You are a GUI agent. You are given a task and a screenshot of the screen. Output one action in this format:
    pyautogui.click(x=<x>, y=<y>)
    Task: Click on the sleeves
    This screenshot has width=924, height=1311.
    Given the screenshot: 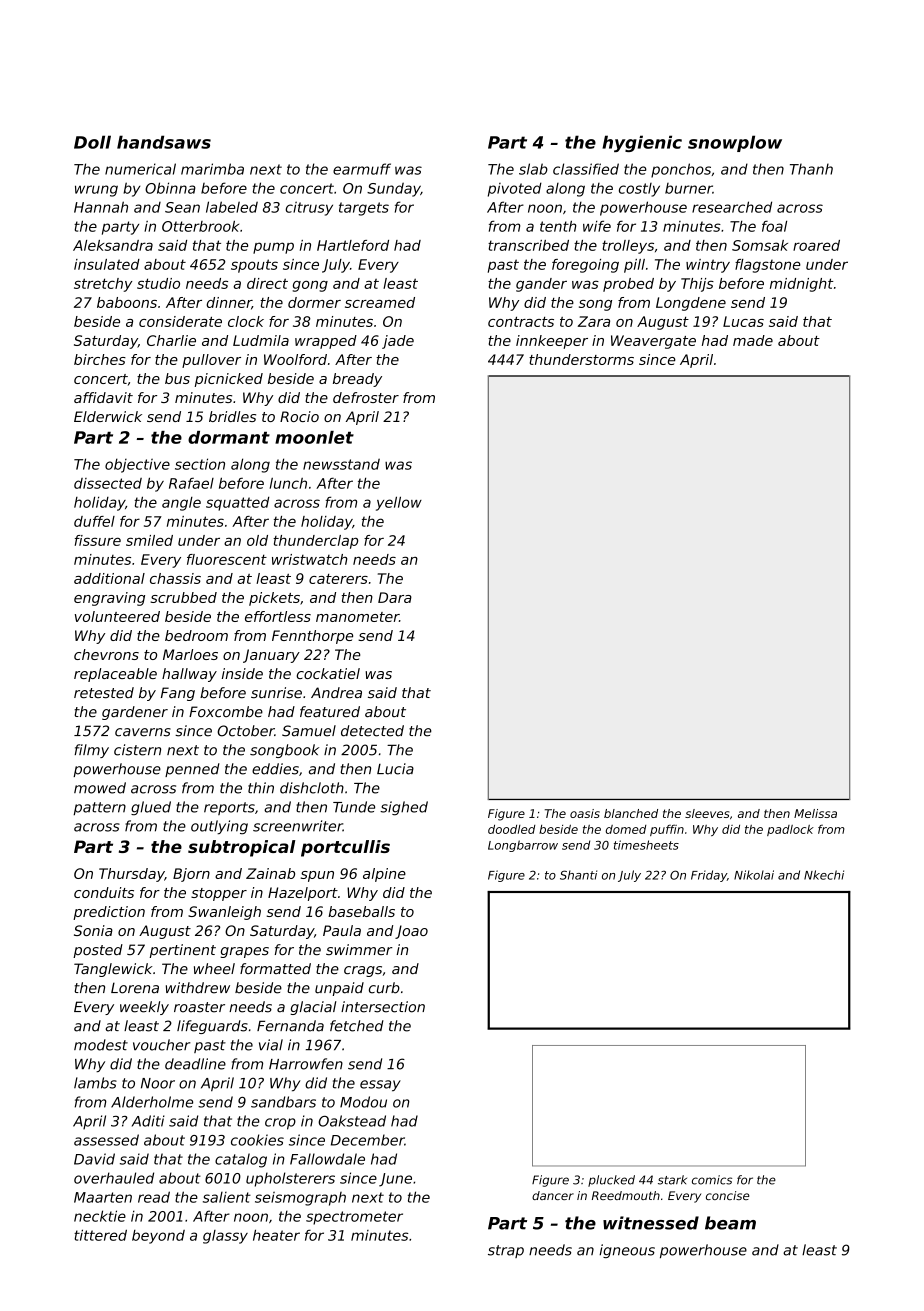 What is the action you would take?
    pyautogui.click(x=707, y=813)
